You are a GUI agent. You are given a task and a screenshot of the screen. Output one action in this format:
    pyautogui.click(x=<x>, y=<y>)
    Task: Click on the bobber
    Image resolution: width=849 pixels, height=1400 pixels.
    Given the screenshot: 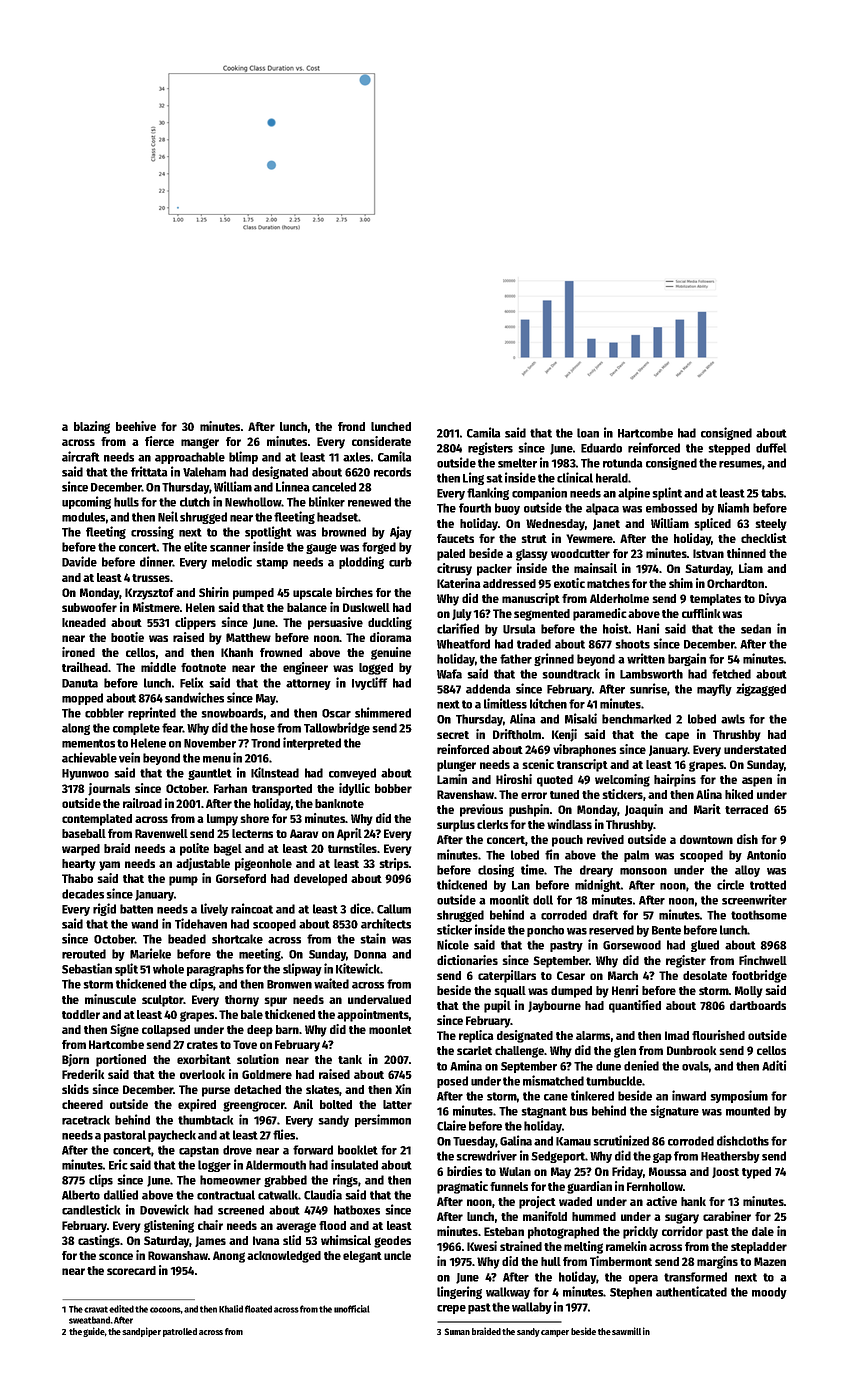 What is the action you would take?
    pyautogui.click(x=393, y=788)
